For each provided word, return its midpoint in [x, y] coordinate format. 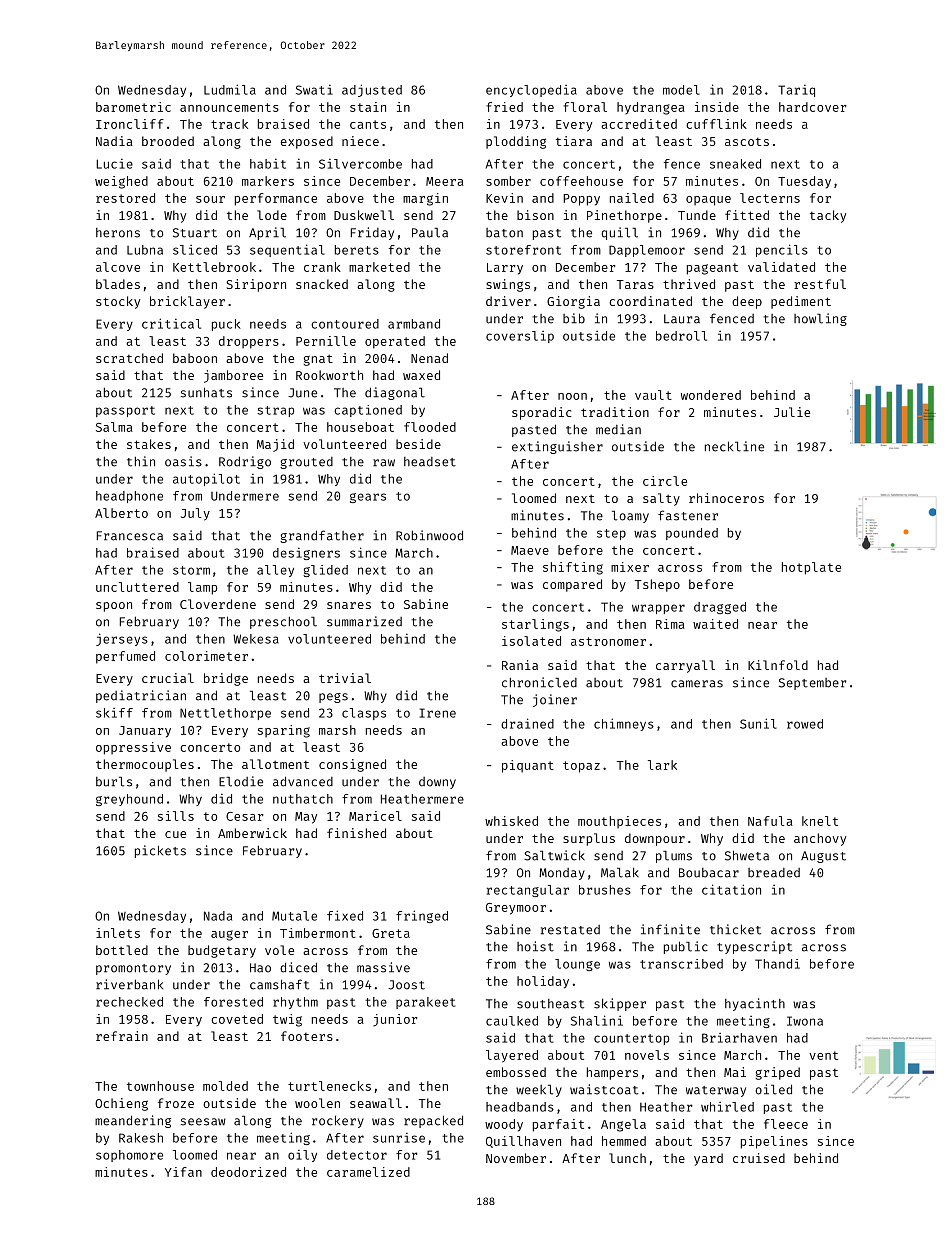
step [611, 534]
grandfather [322, 536]
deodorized [248, 1172]
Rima [670, 624]
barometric [133, 107]
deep [747, 302]
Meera [445, 181]
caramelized [368, 1172]
